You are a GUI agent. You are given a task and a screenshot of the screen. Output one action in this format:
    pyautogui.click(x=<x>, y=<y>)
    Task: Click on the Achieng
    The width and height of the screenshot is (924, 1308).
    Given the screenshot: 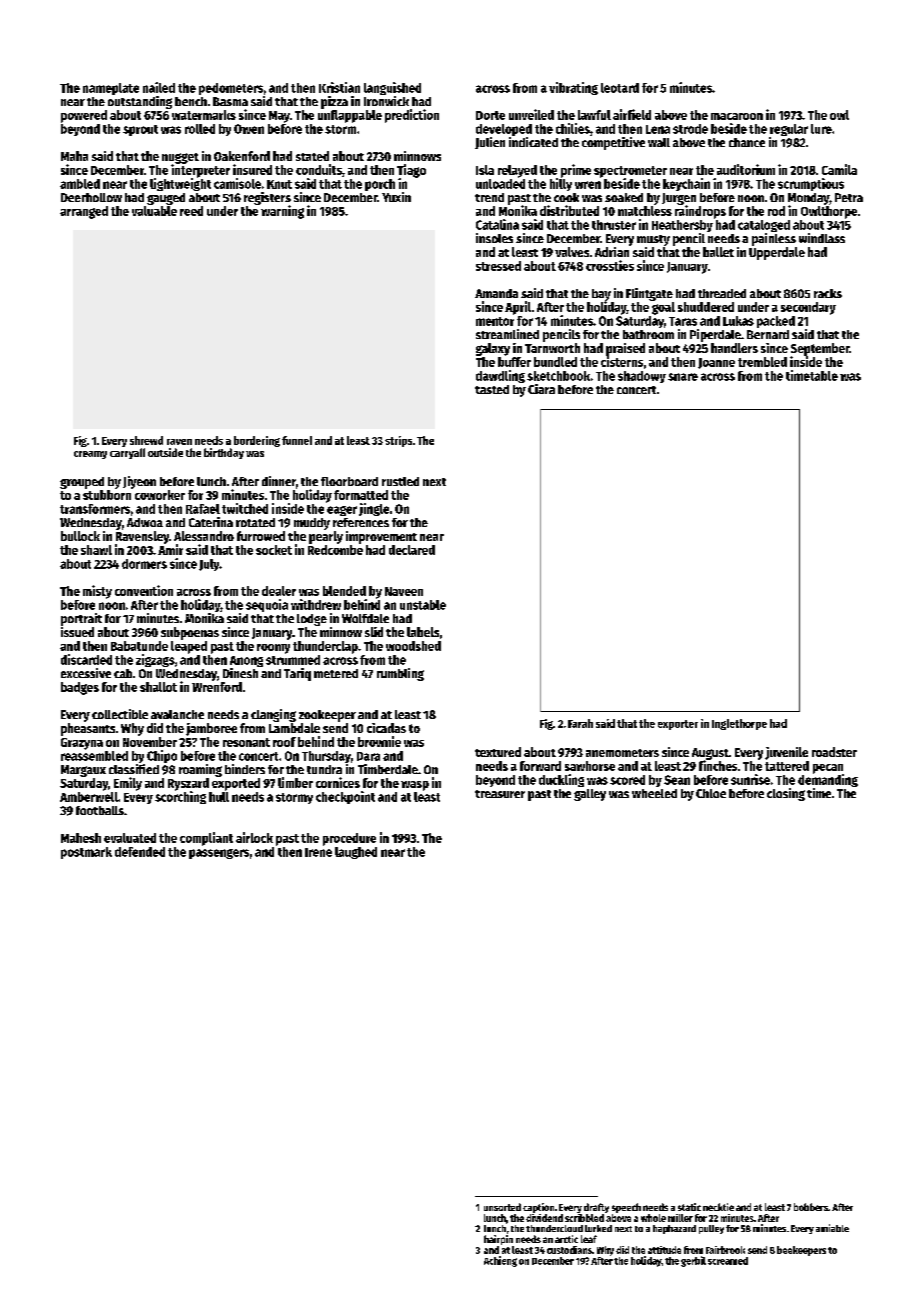 What is the action you would take?
    pyautogui.click(x=500, y=1261)
